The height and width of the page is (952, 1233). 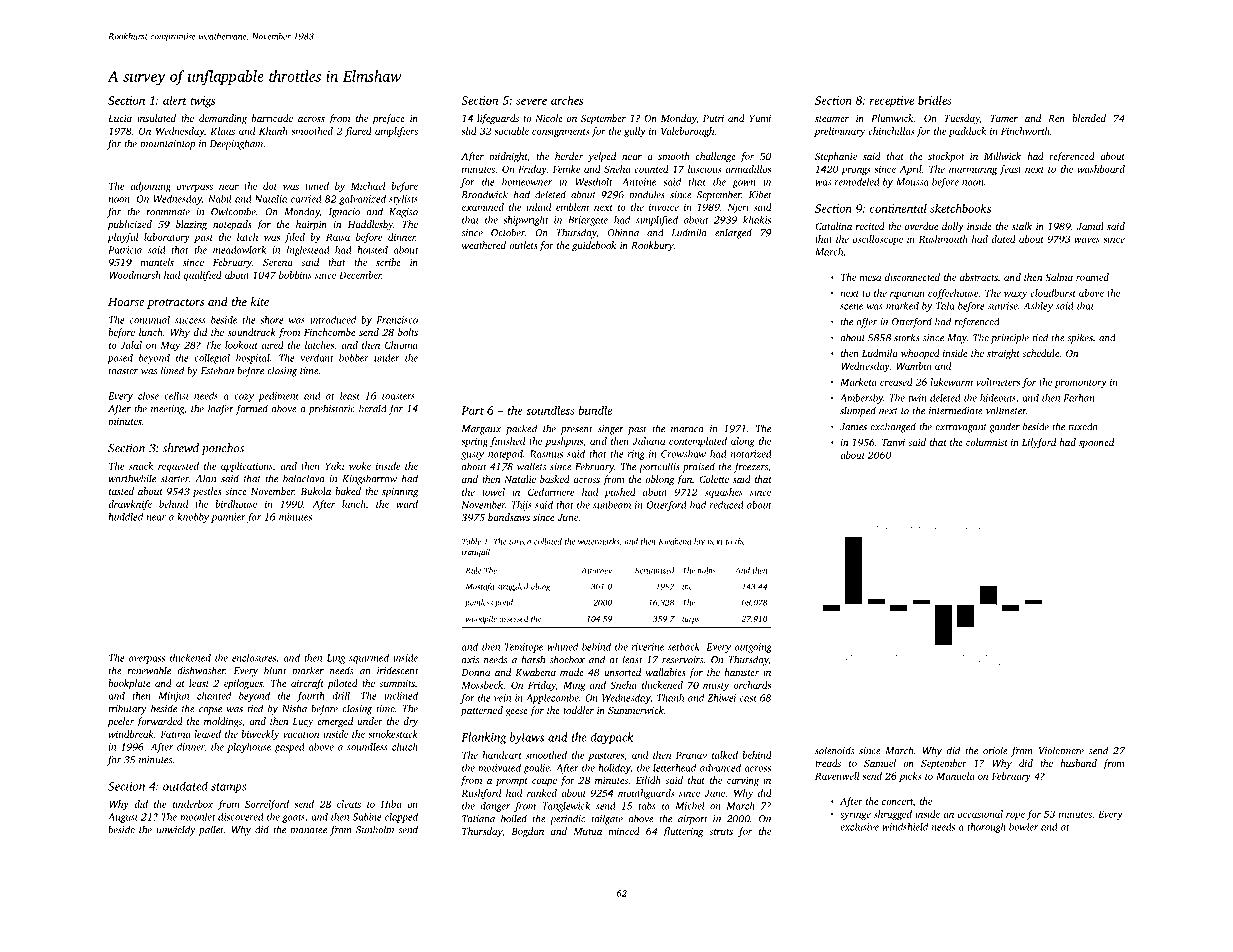 I want to click on Sunholm, so click(x=375, y=829).
